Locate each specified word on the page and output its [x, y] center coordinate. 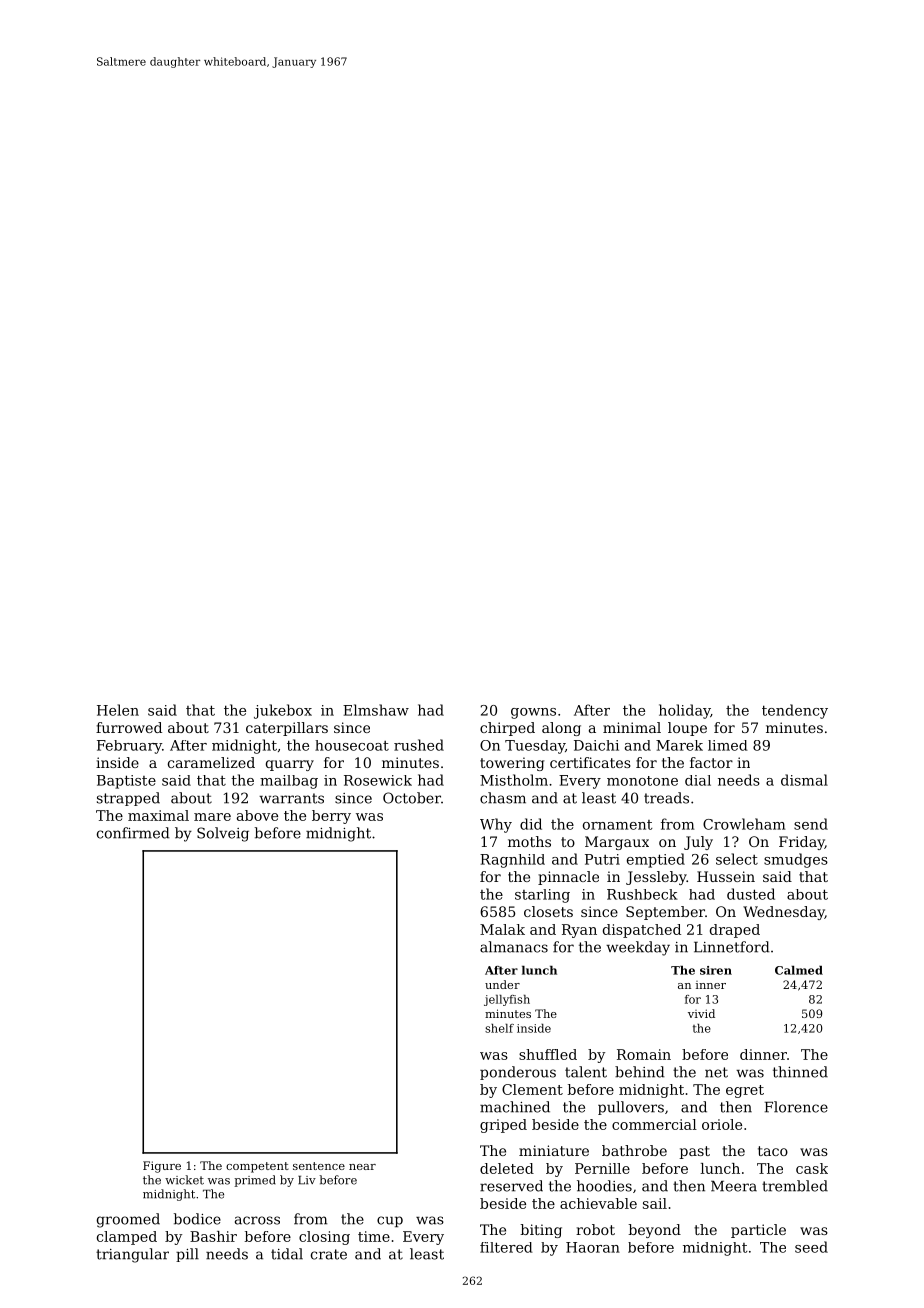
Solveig [223, 834]
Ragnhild [512, 861]
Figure [162, 1167]
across [257, 1220]
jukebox [283, 711]
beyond [654, 1231]
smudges [796, 860]
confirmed [133, 833]
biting [541, 1231]
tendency [795, 711]
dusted [751, 894]
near [362, 1167]
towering [512, 764]
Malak [502, 929]
